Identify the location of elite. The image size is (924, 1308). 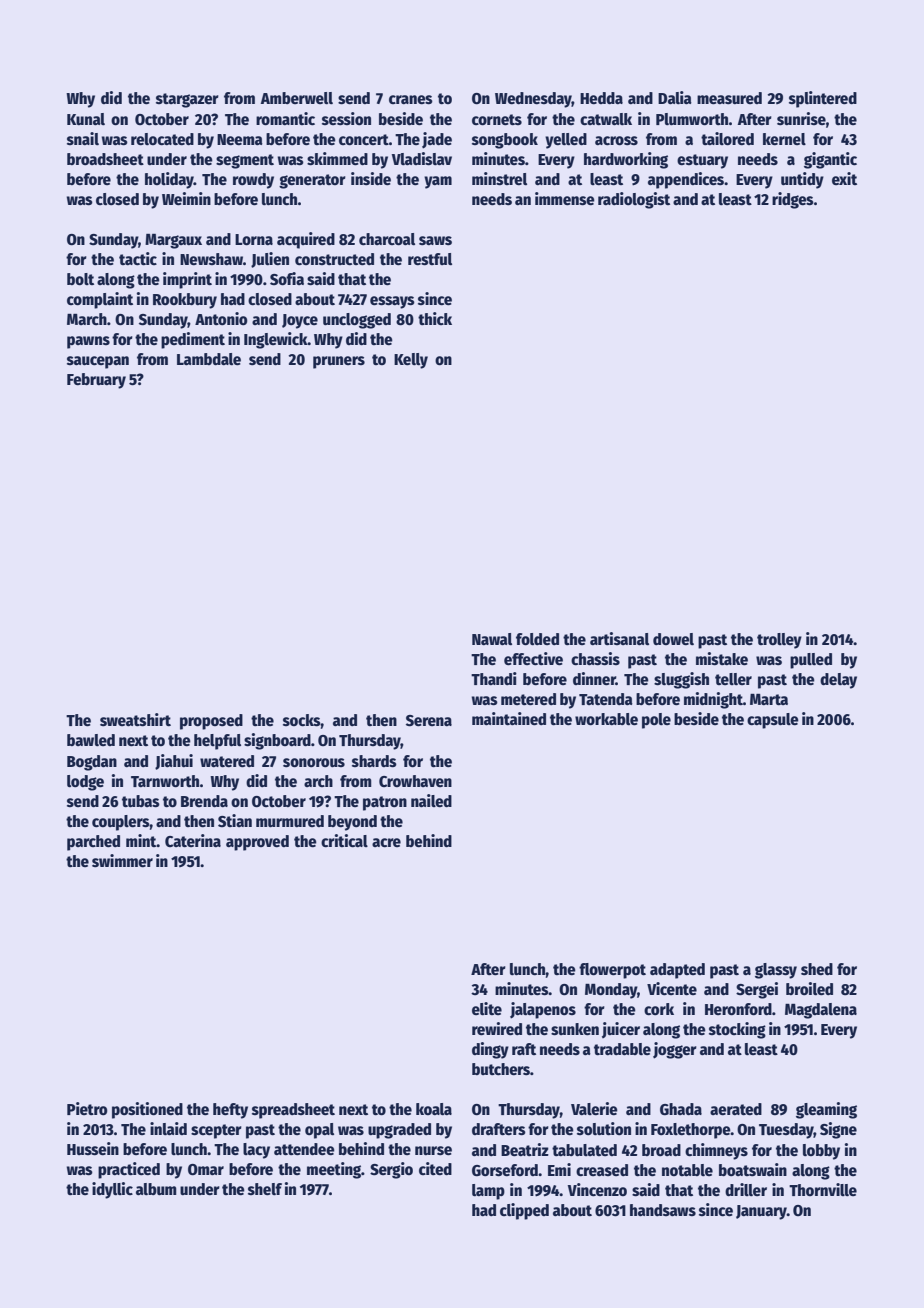
(487, 1008).
